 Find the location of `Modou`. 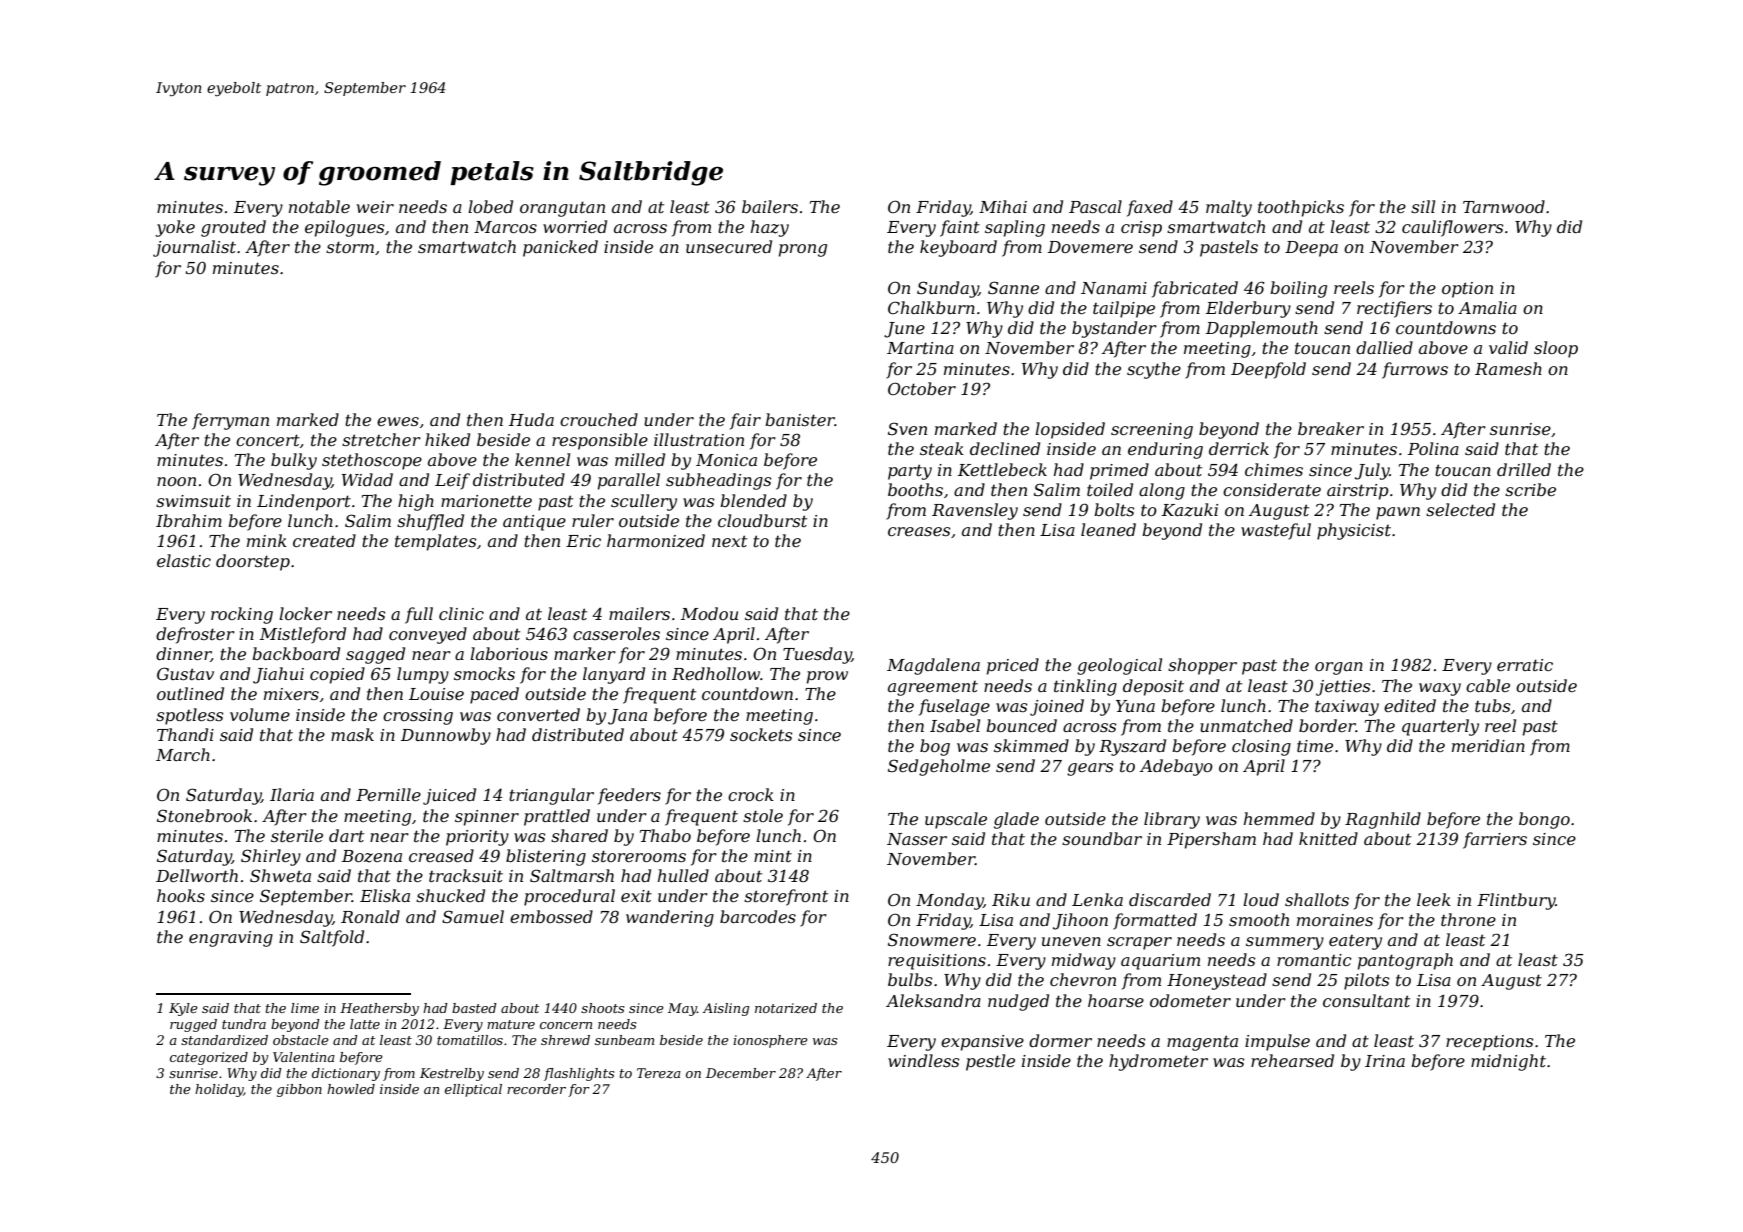

Modou is located at coordinates (709, 613).
